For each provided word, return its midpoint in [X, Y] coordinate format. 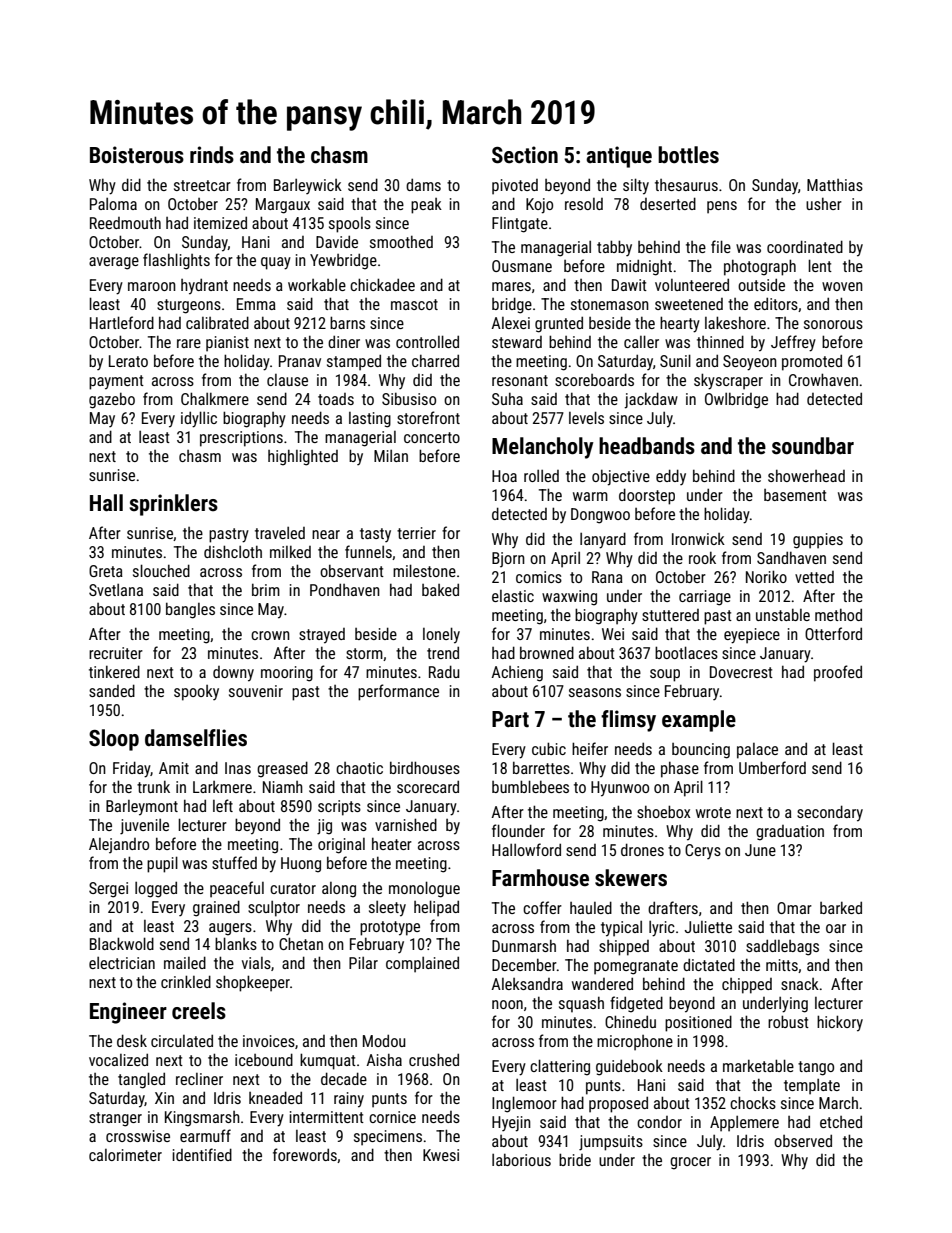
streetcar [202, 185]
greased [282, 769]
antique [619, 157]
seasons [595, 692]
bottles [688, 155]
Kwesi [441, 1155]
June [760, 850]
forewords [305, 1154]
